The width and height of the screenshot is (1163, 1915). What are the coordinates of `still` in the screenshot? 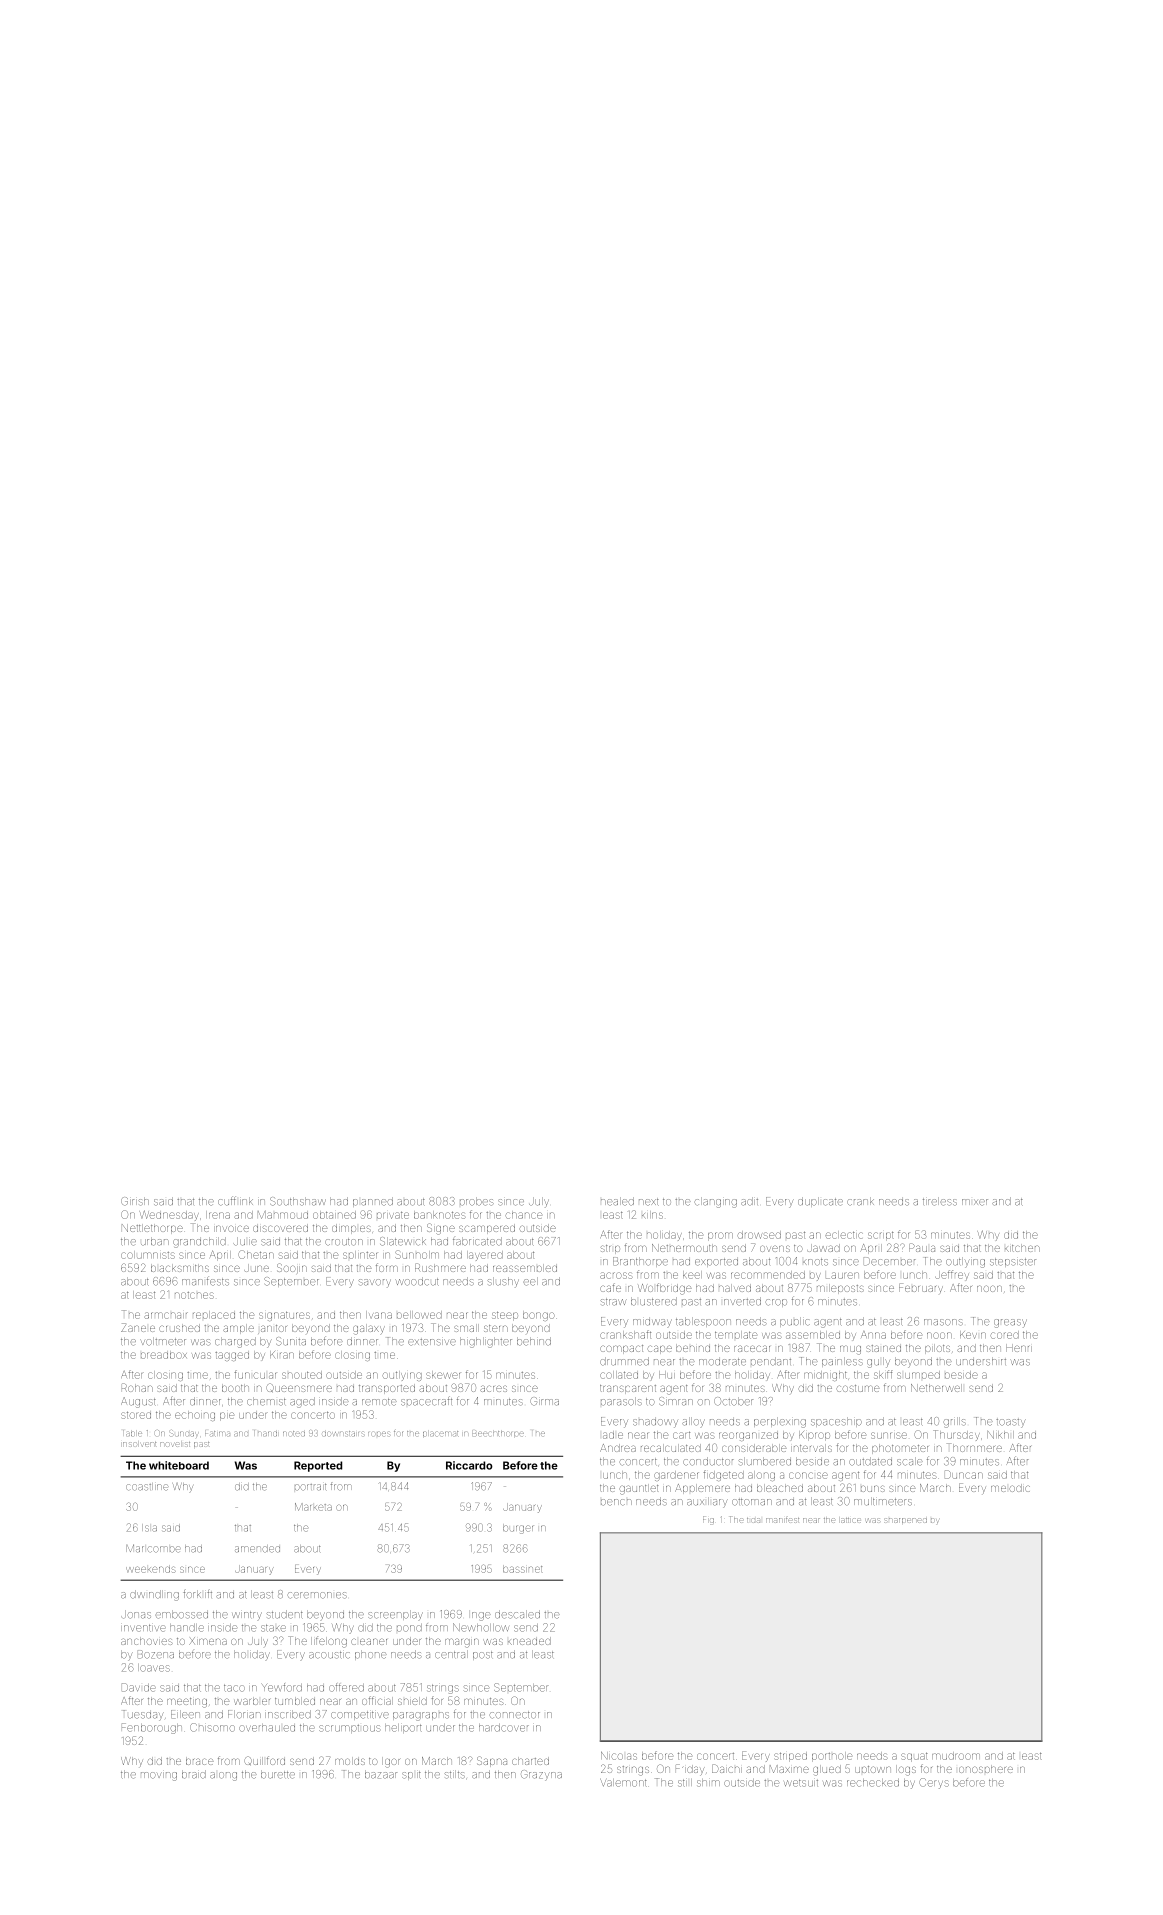 It's located at (685, 1783).
